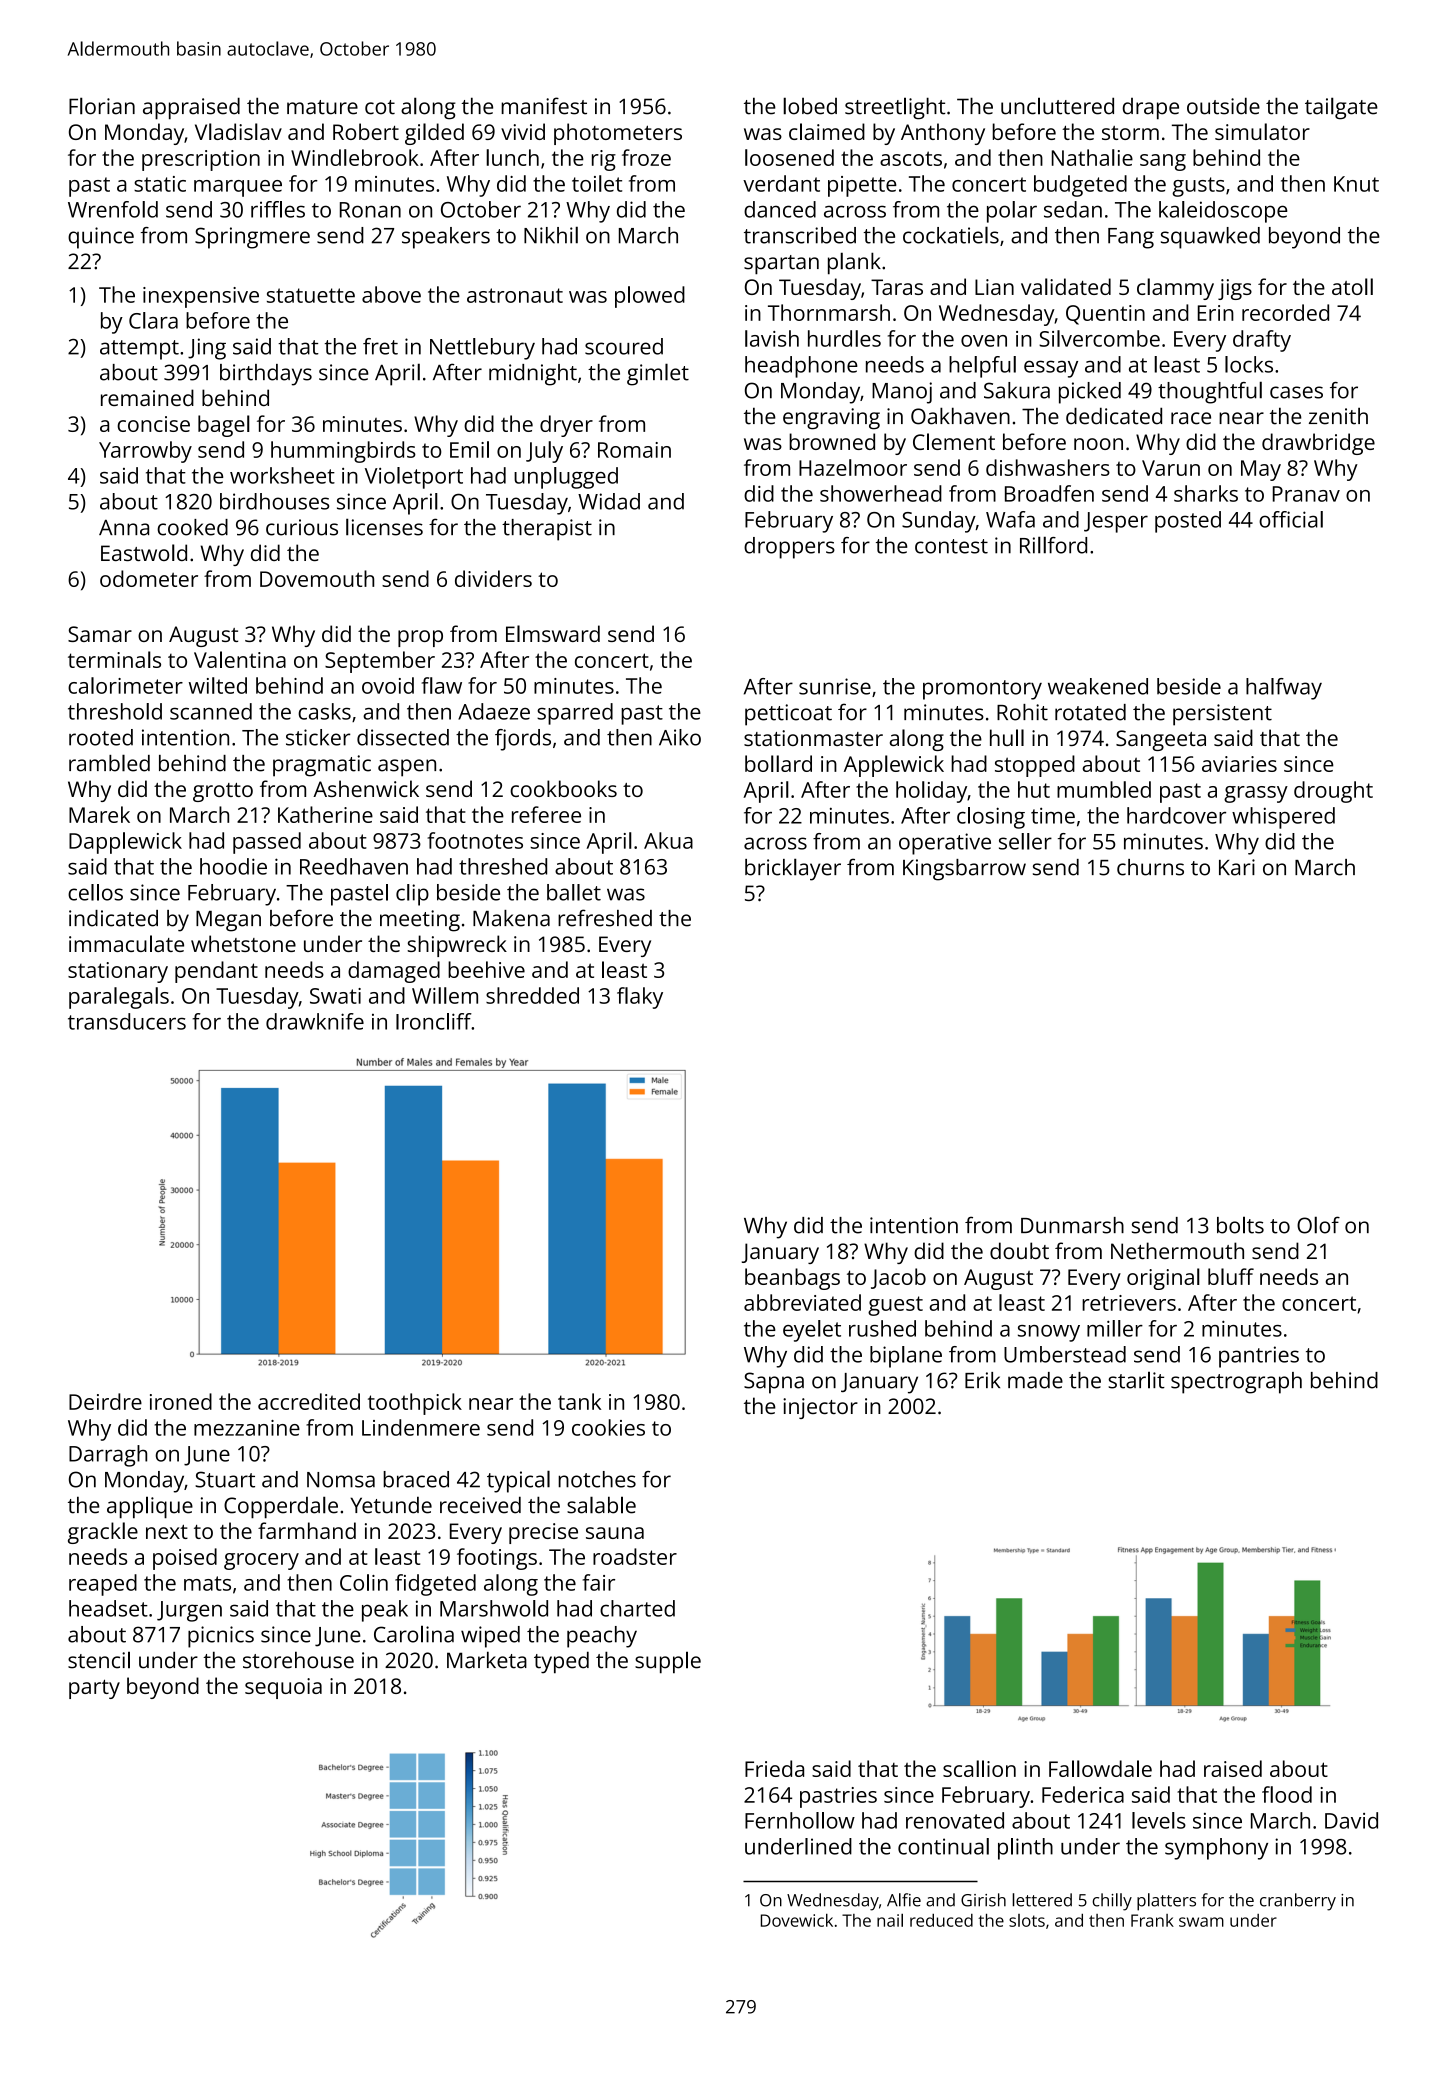  Describe the element at coordinates (94, 1689) in the page. I see `party` at that location.
